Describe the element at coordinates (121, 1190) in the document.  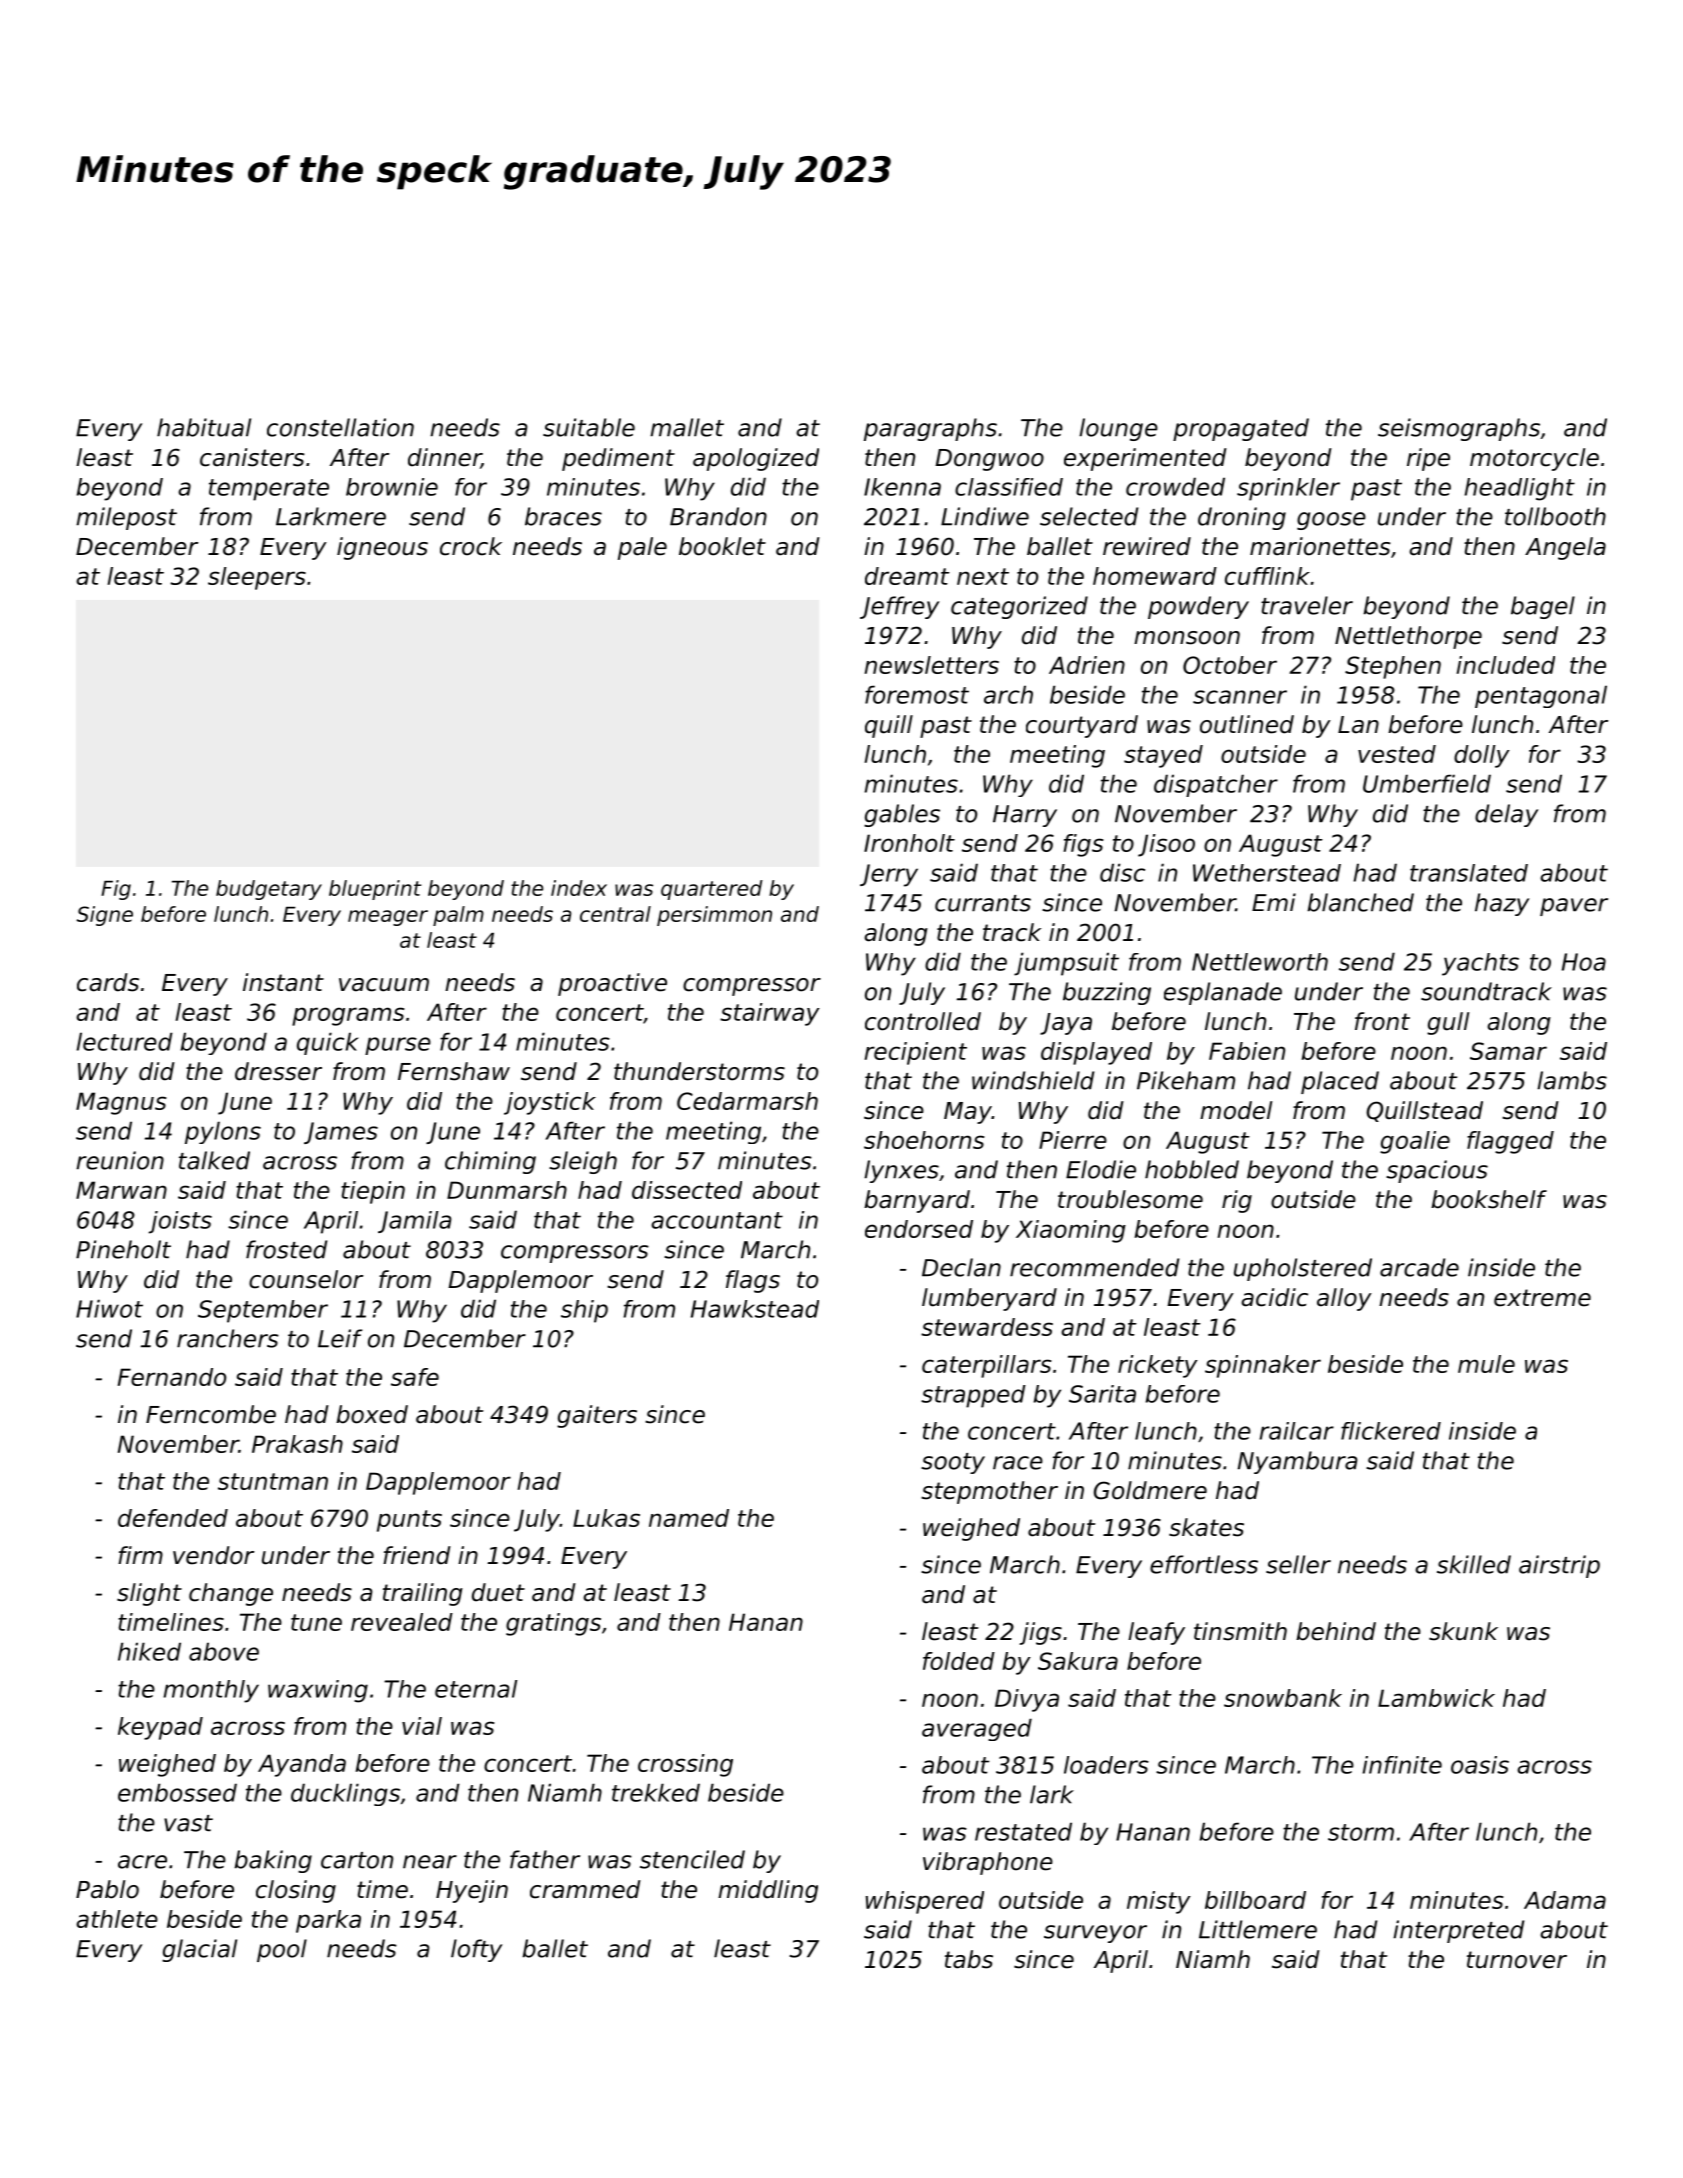
I see `Marwan` at that location.
